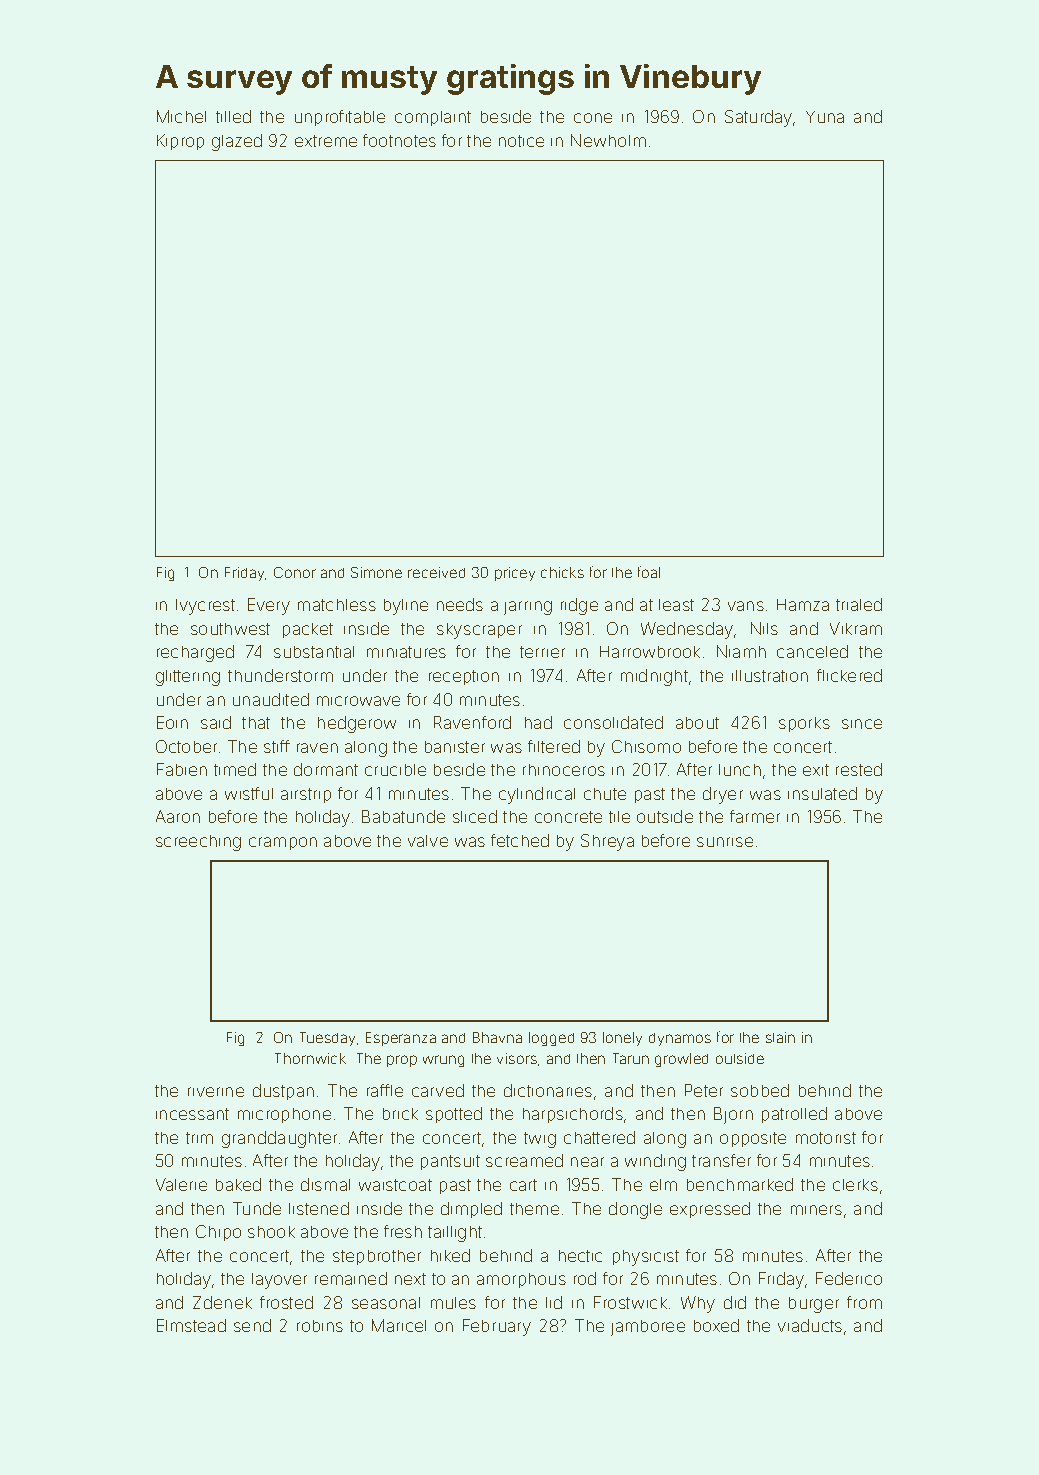 This screenshot has height=1475, width=1039. Describe the element at coordinates (649, 572) in the screenshot. I see `foal` at that location.
